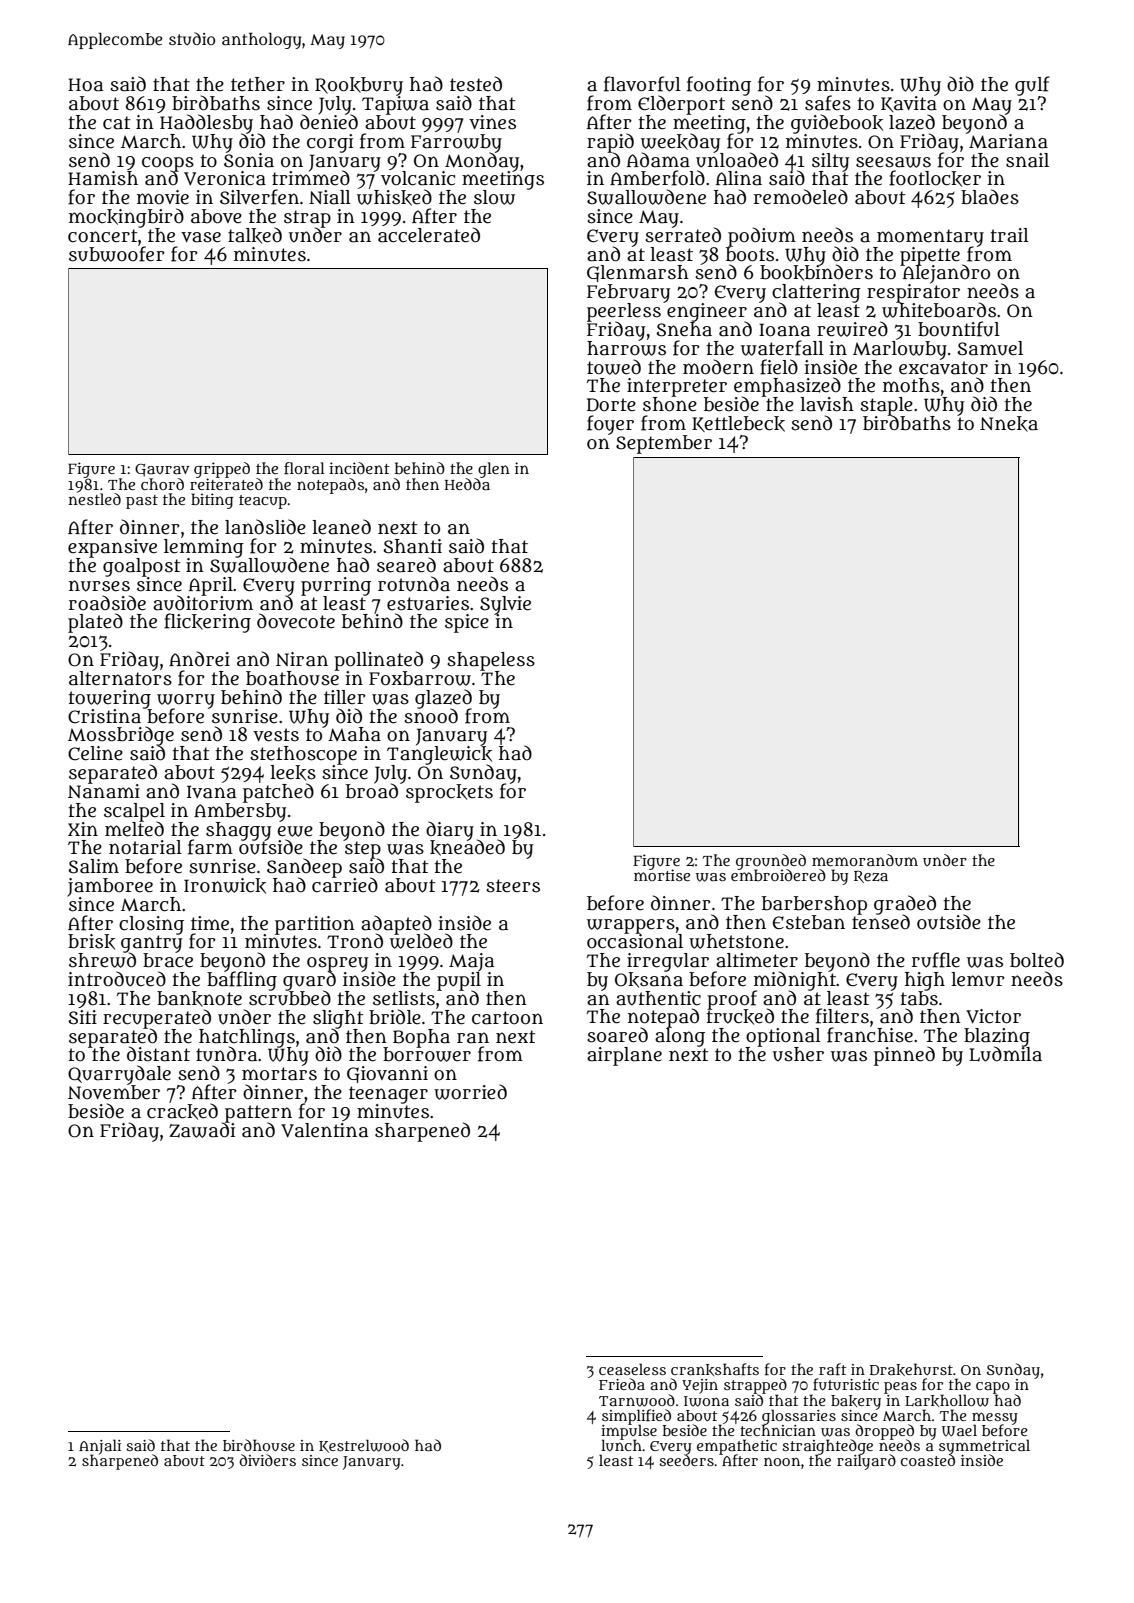 This screenshot has width=1134, height=1603. I want to click on seeders, so click(686, 1460).
